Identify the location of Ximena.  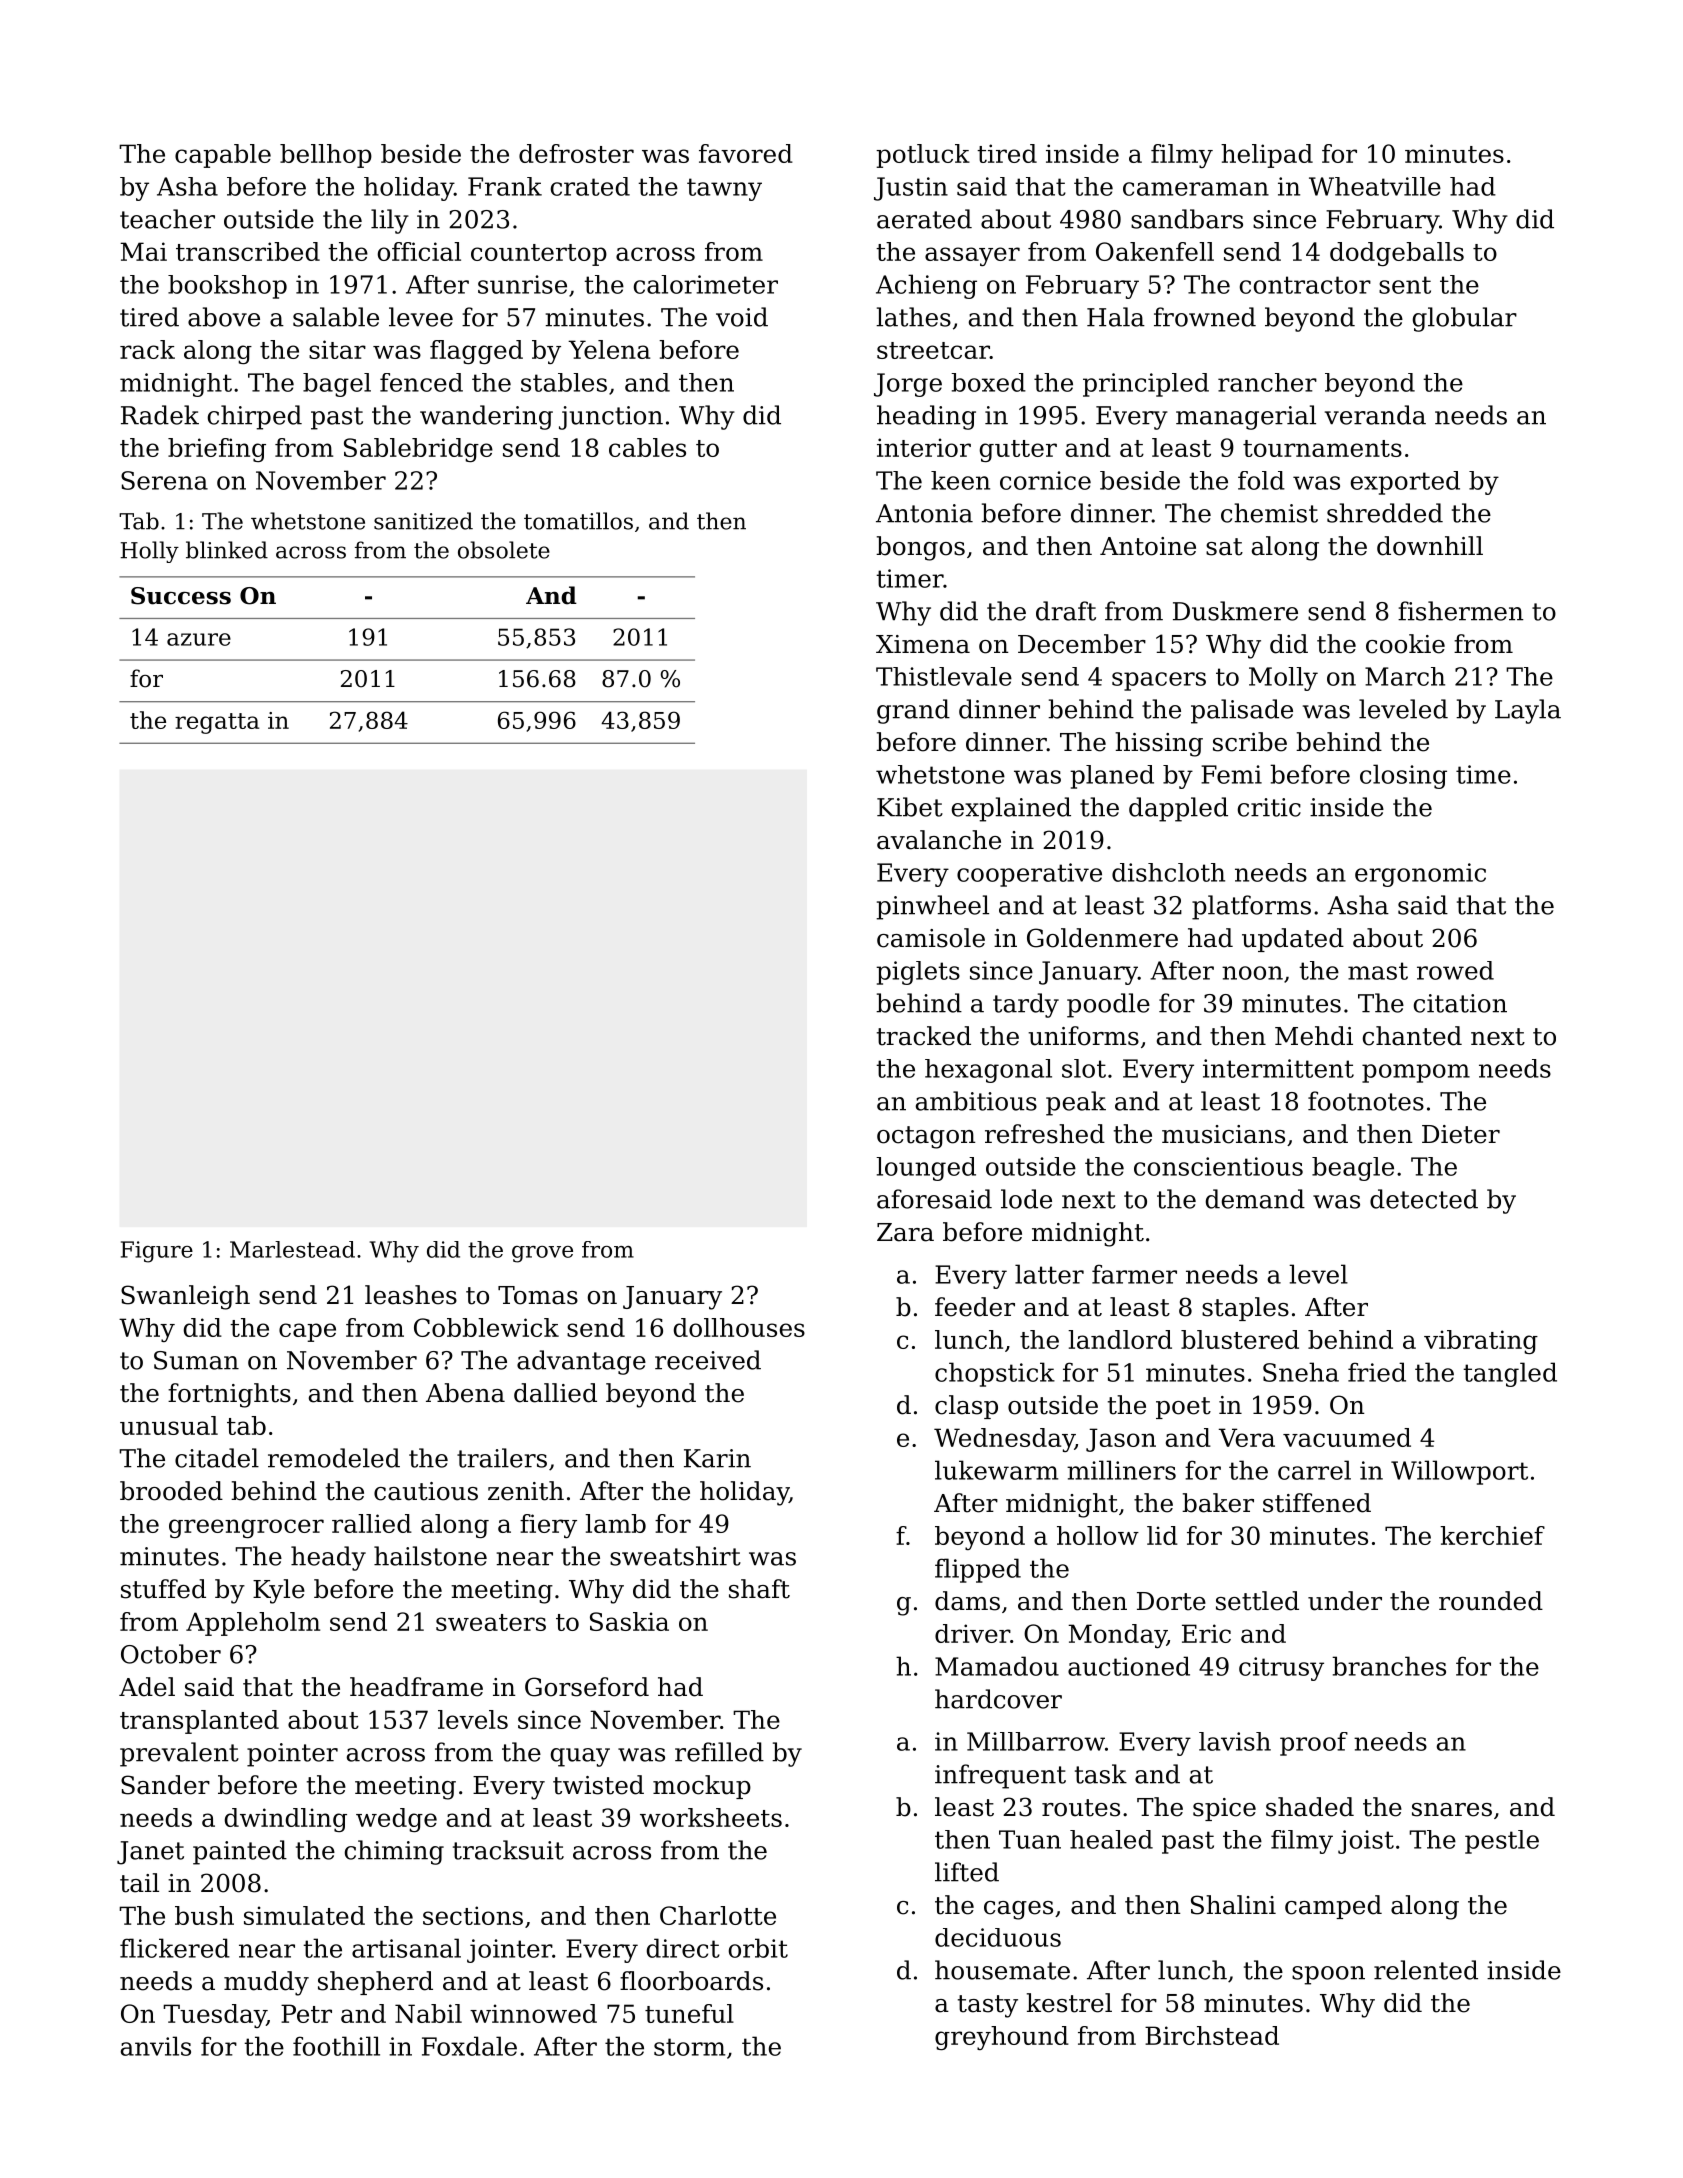
(923, 644).
